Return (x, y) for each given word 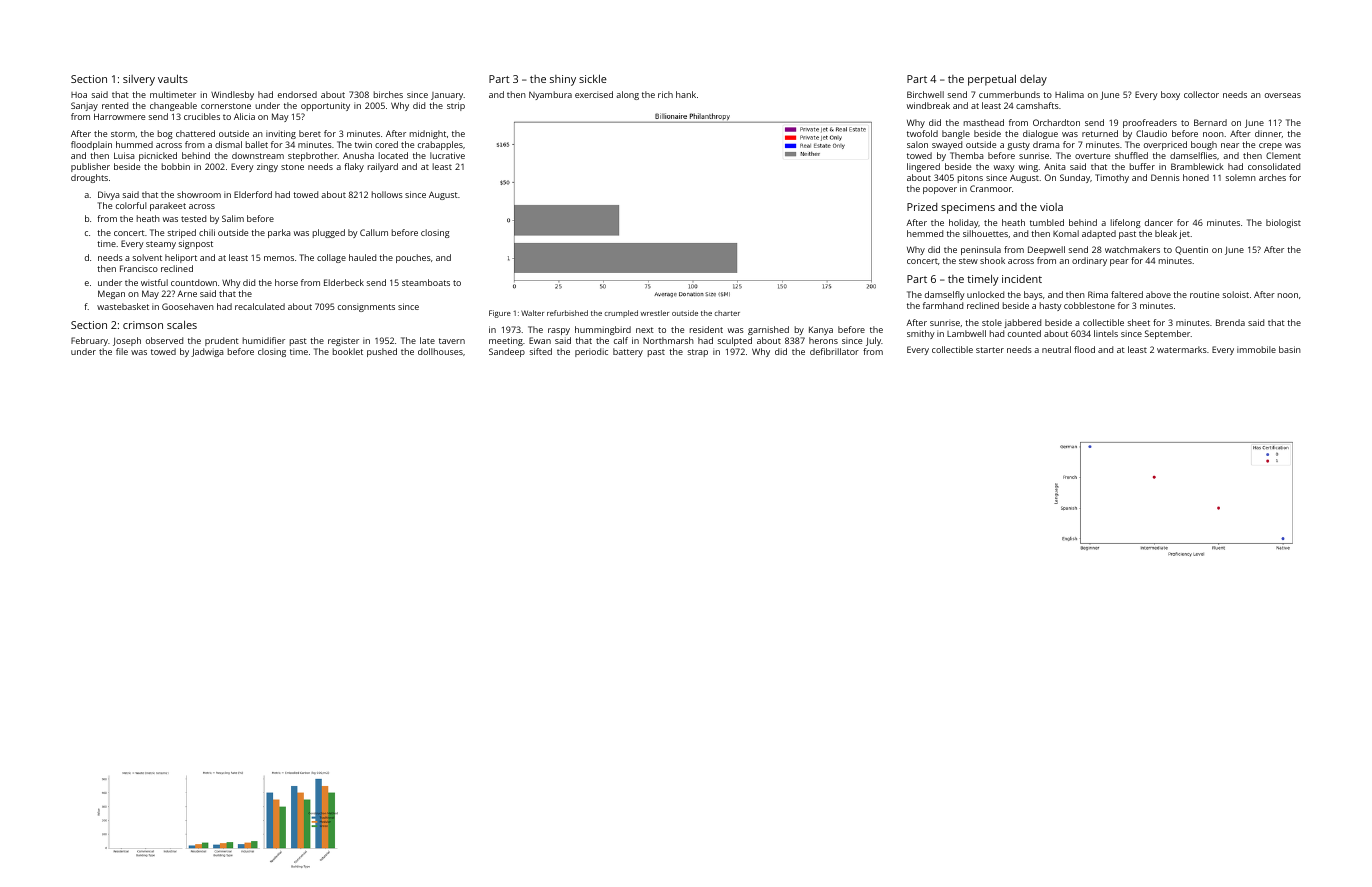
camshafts (1037, 105)
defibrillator (834, 351)
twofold (922, 133)
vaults (173, 78)
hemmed (925, 233)
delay (1033, 80)
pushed (382, 352)
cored (386, 144)
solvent (147, 257)
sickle (593, 78)
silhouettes (985, 233)
